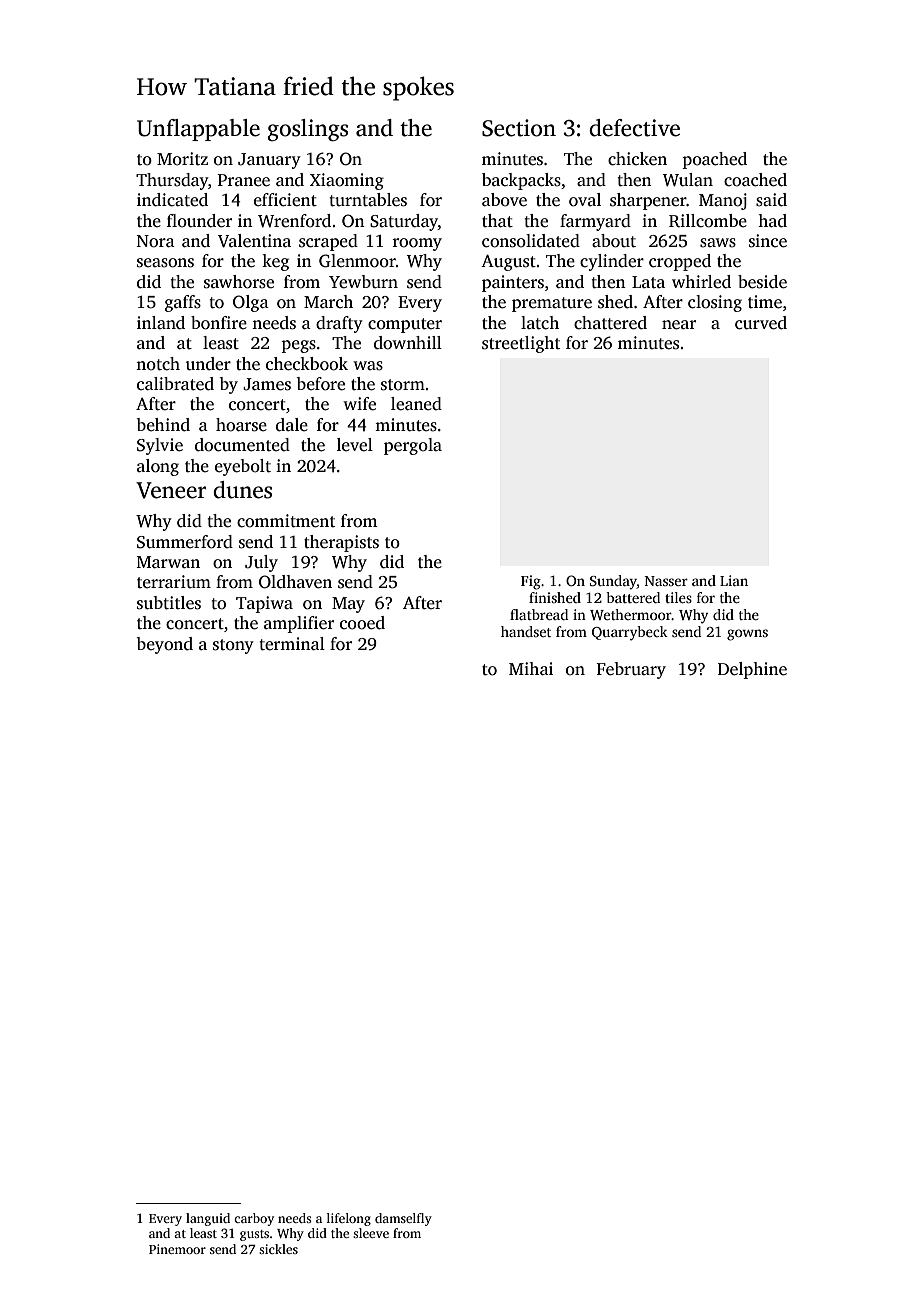  Describe the element at coordinates (403, 1219) in the screenshot. I see `damselfly` at that location.
